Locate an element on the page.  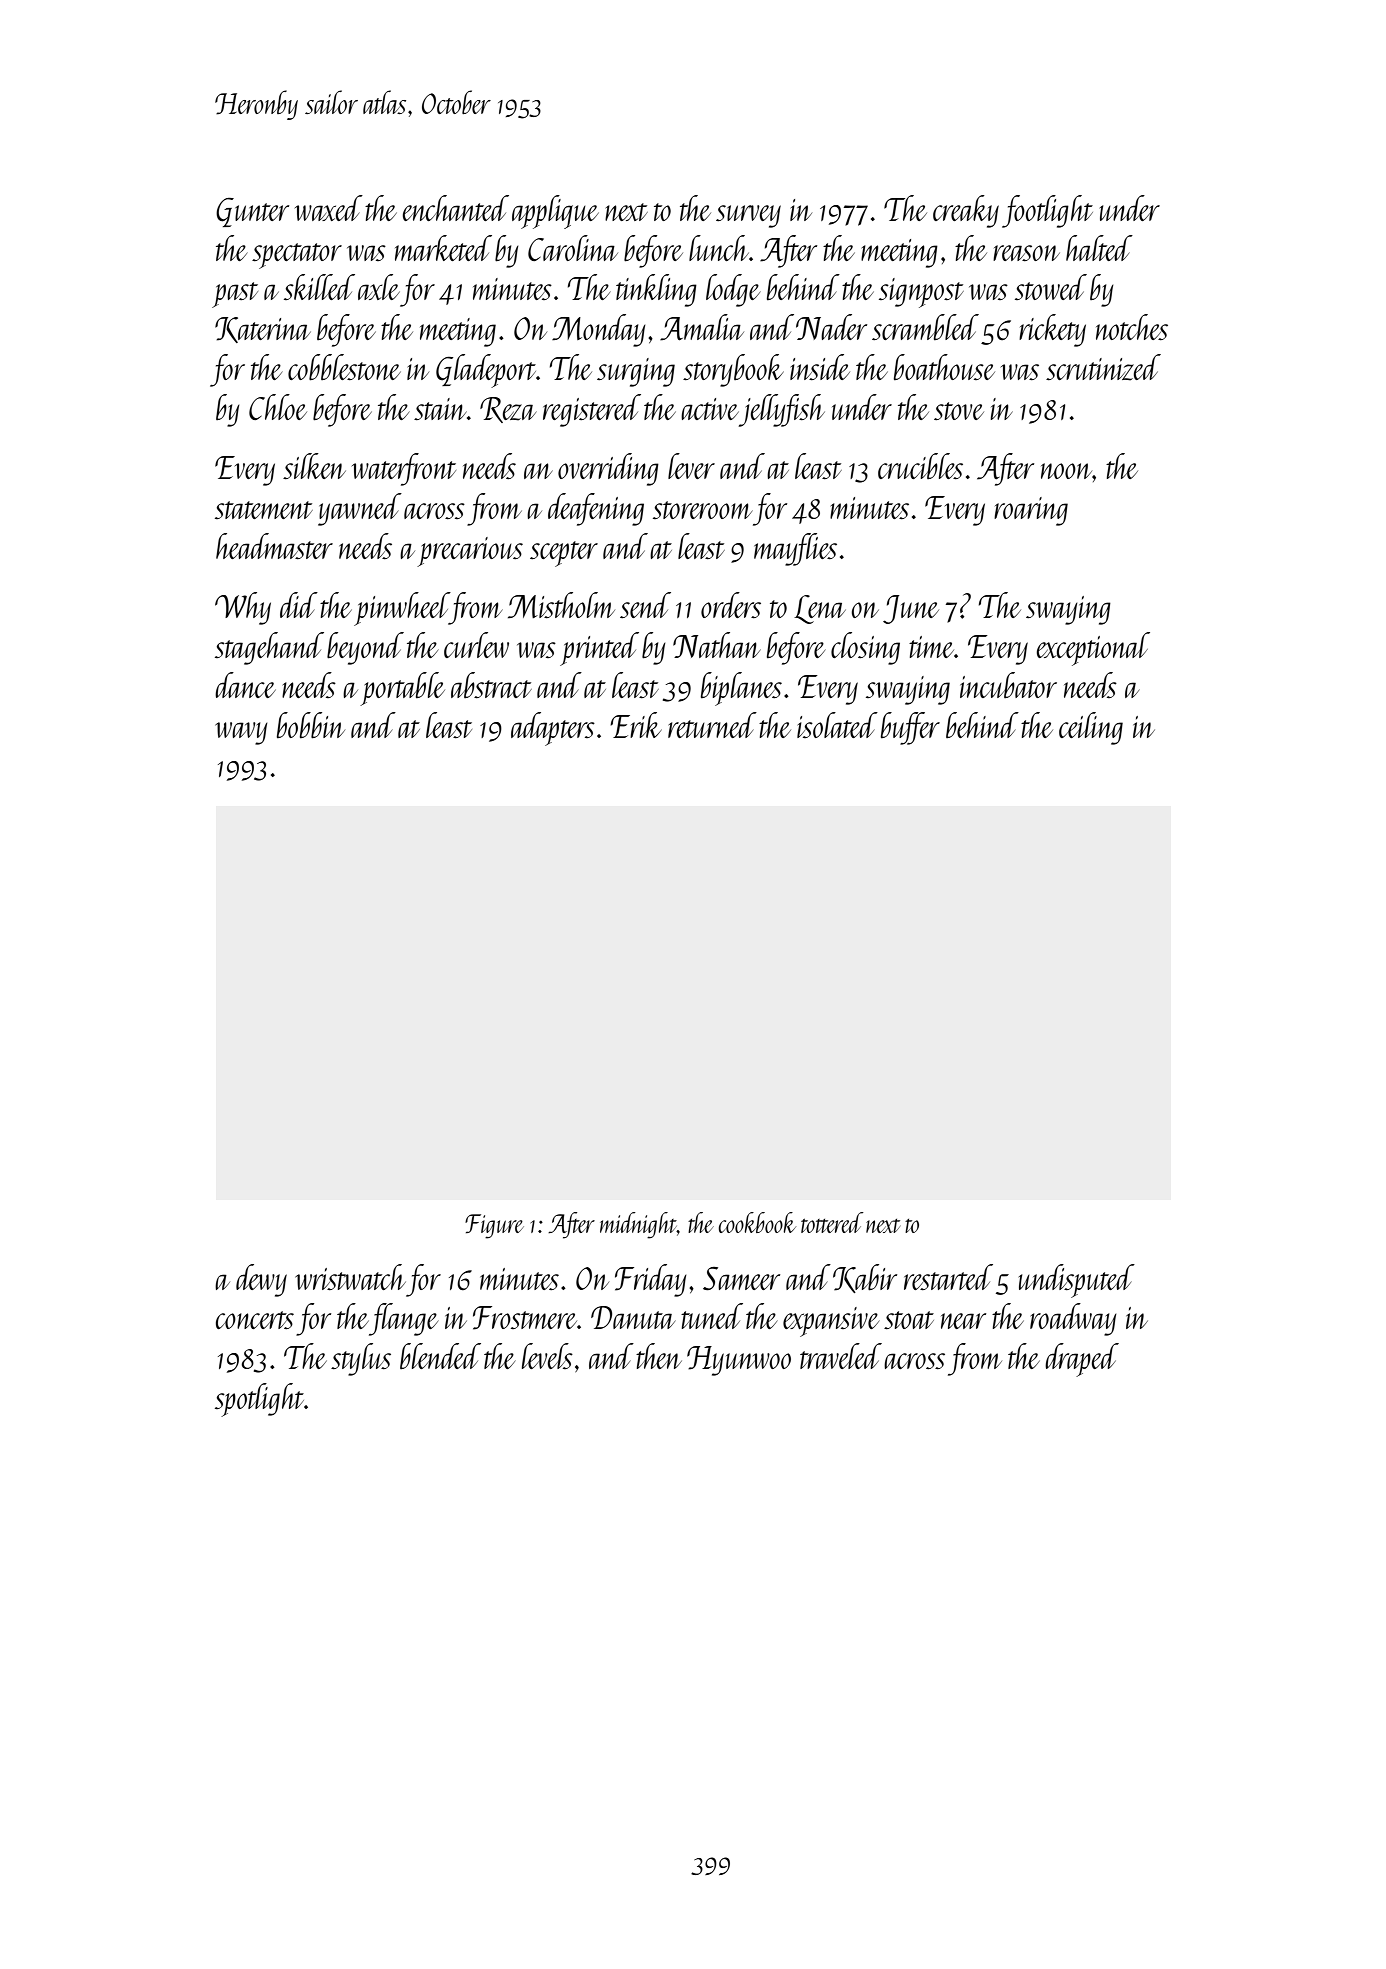
ceiling is located at coordinates (1091, 728).
